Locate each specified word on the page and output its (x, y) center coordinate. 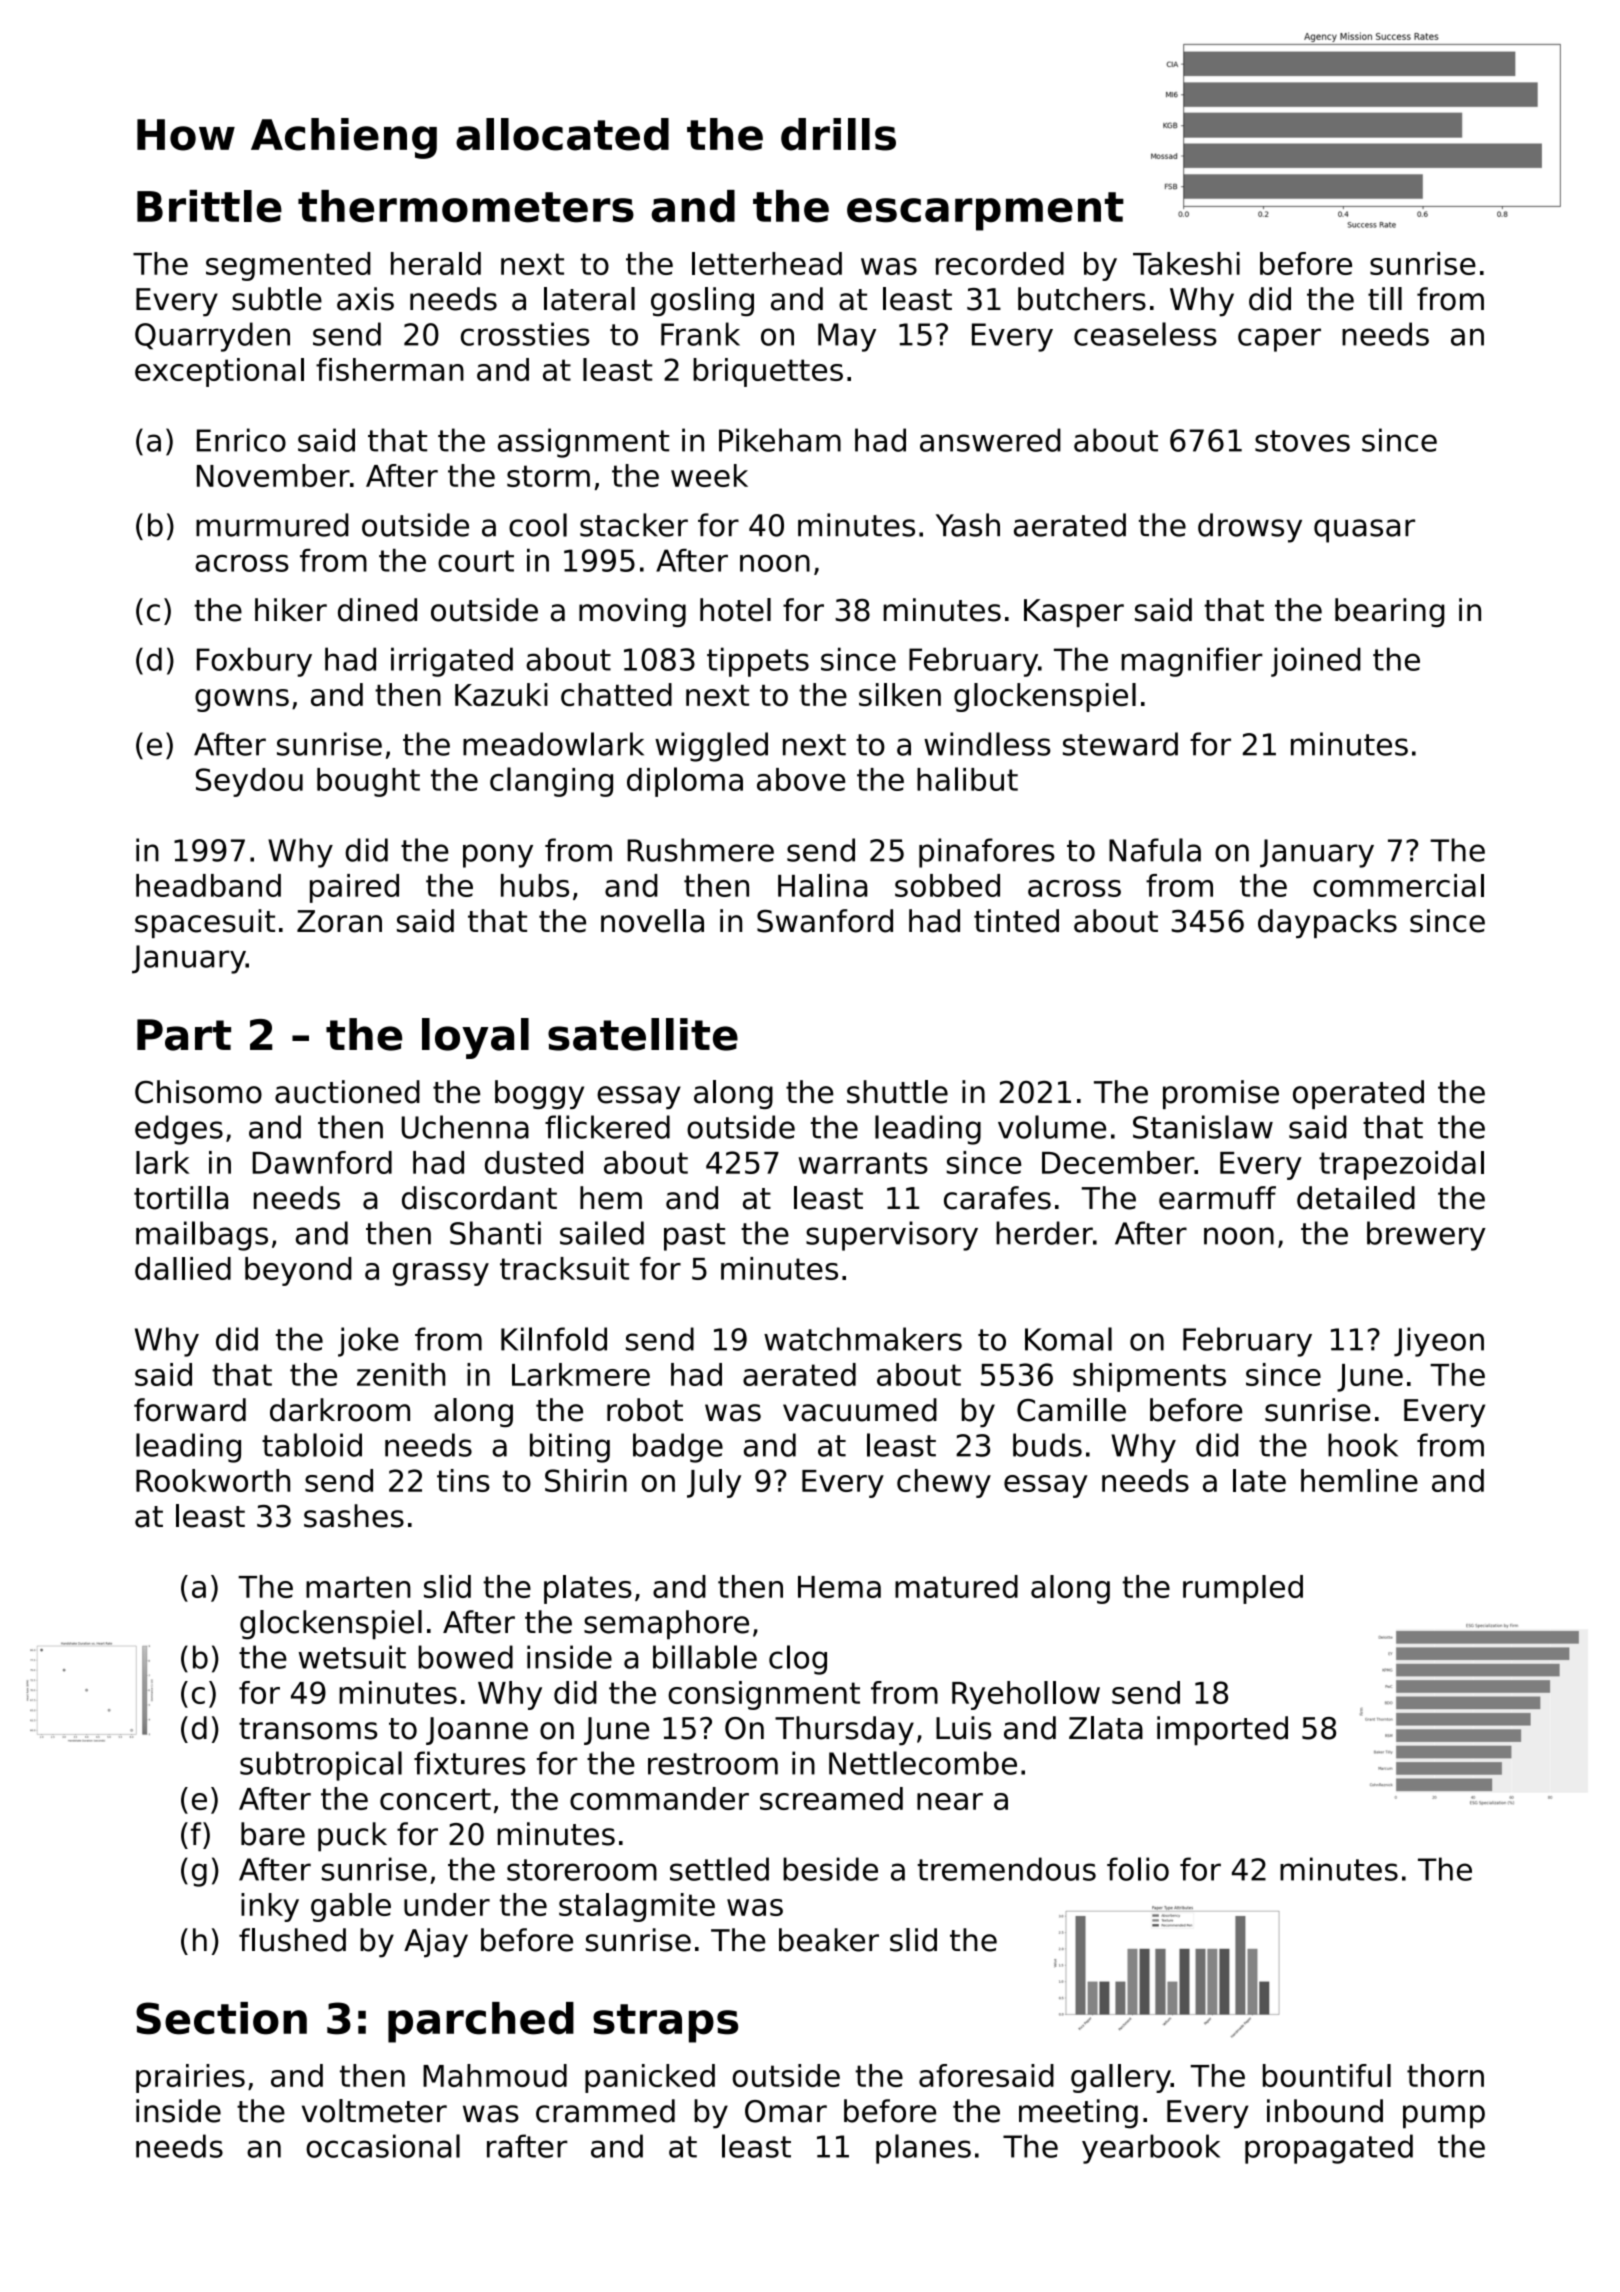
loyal (475, 1038)
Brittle (209, 206)
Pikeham (780, 440)
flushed (292, 1940)
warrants (863, 1163)
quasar (1364, 531)
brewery (1426, 1236)
